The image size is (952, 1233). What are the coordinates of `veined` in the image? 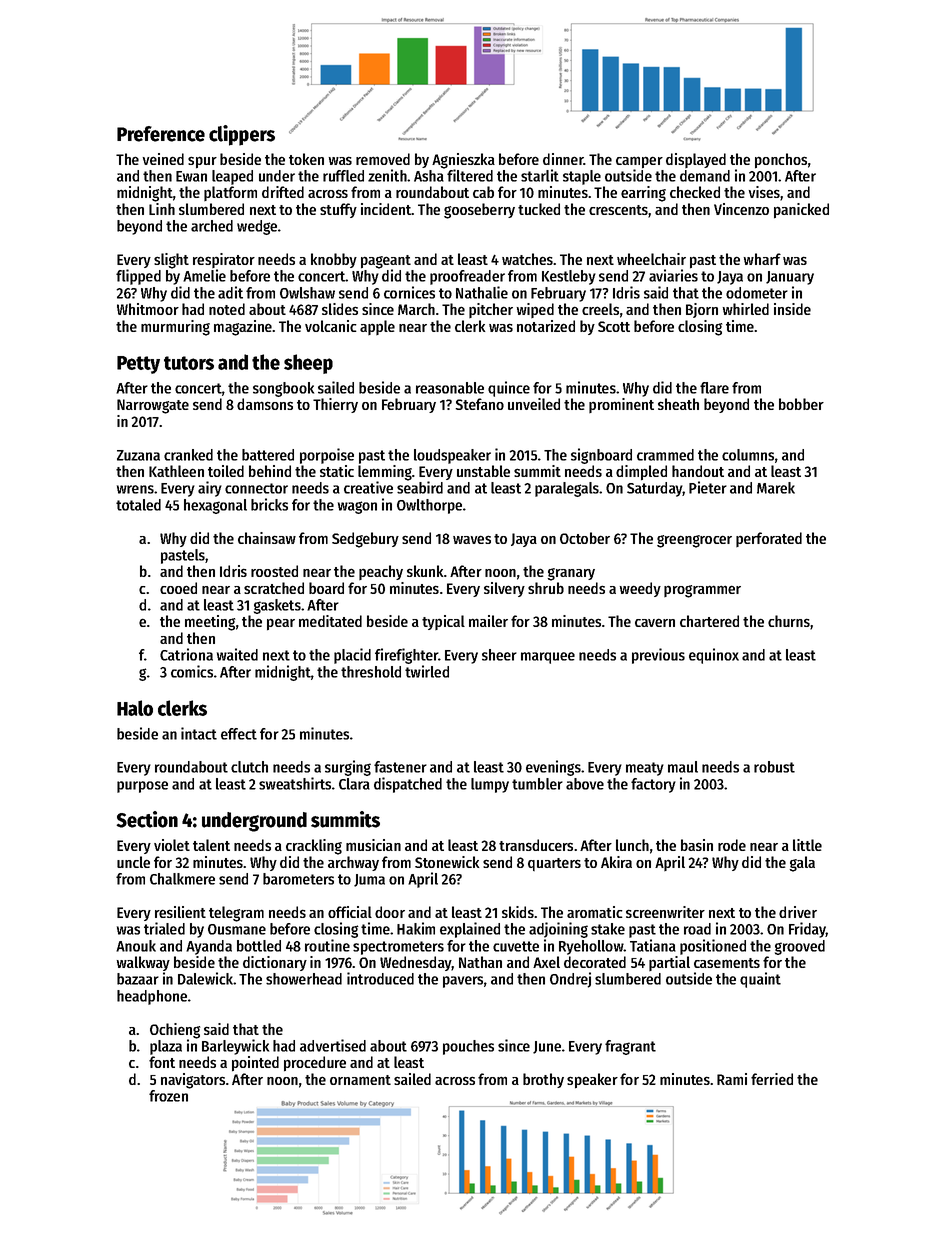 It's located at (163, 159).
